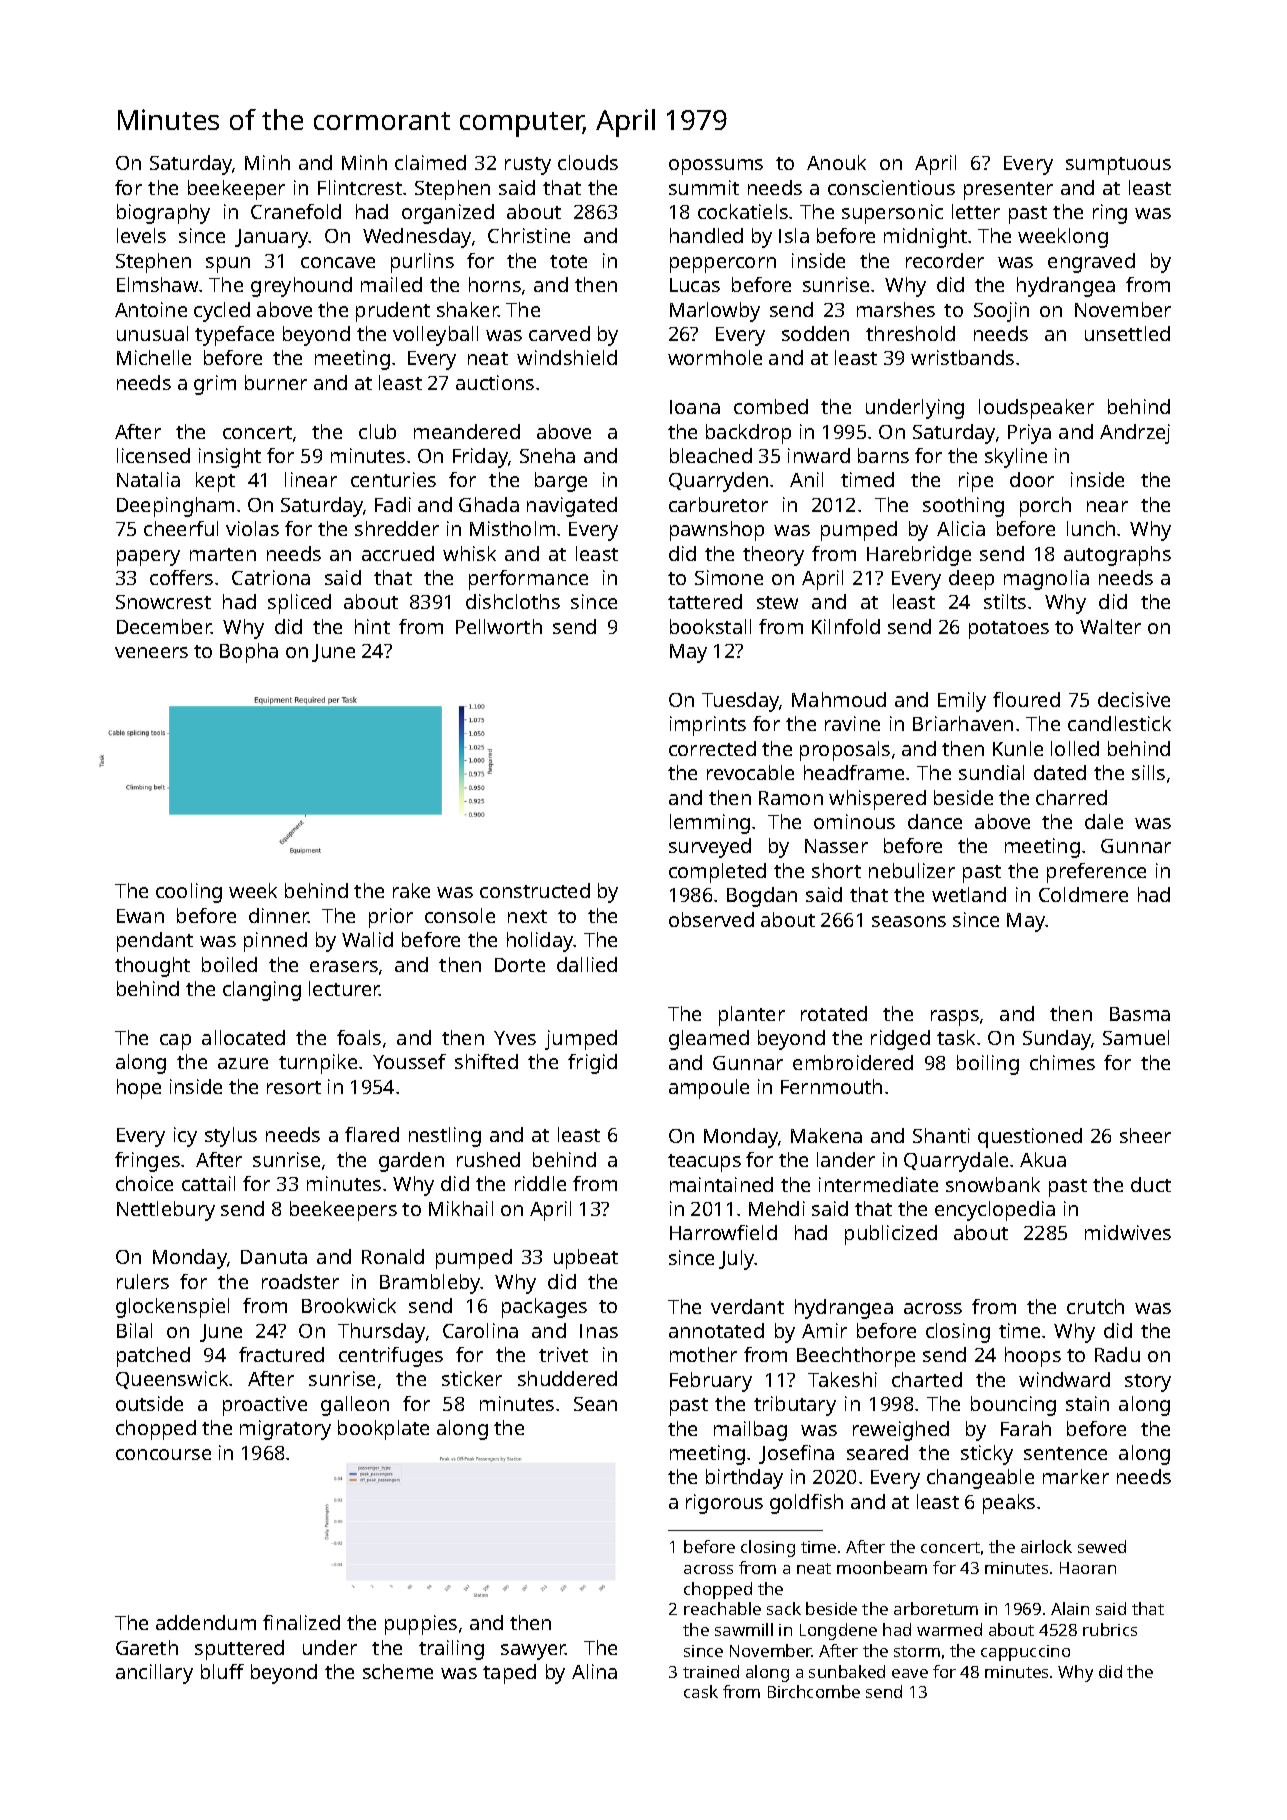  What do you see at coordinates (711, 919) in the image?
I see `observed` at bounding box center [711, 919].
